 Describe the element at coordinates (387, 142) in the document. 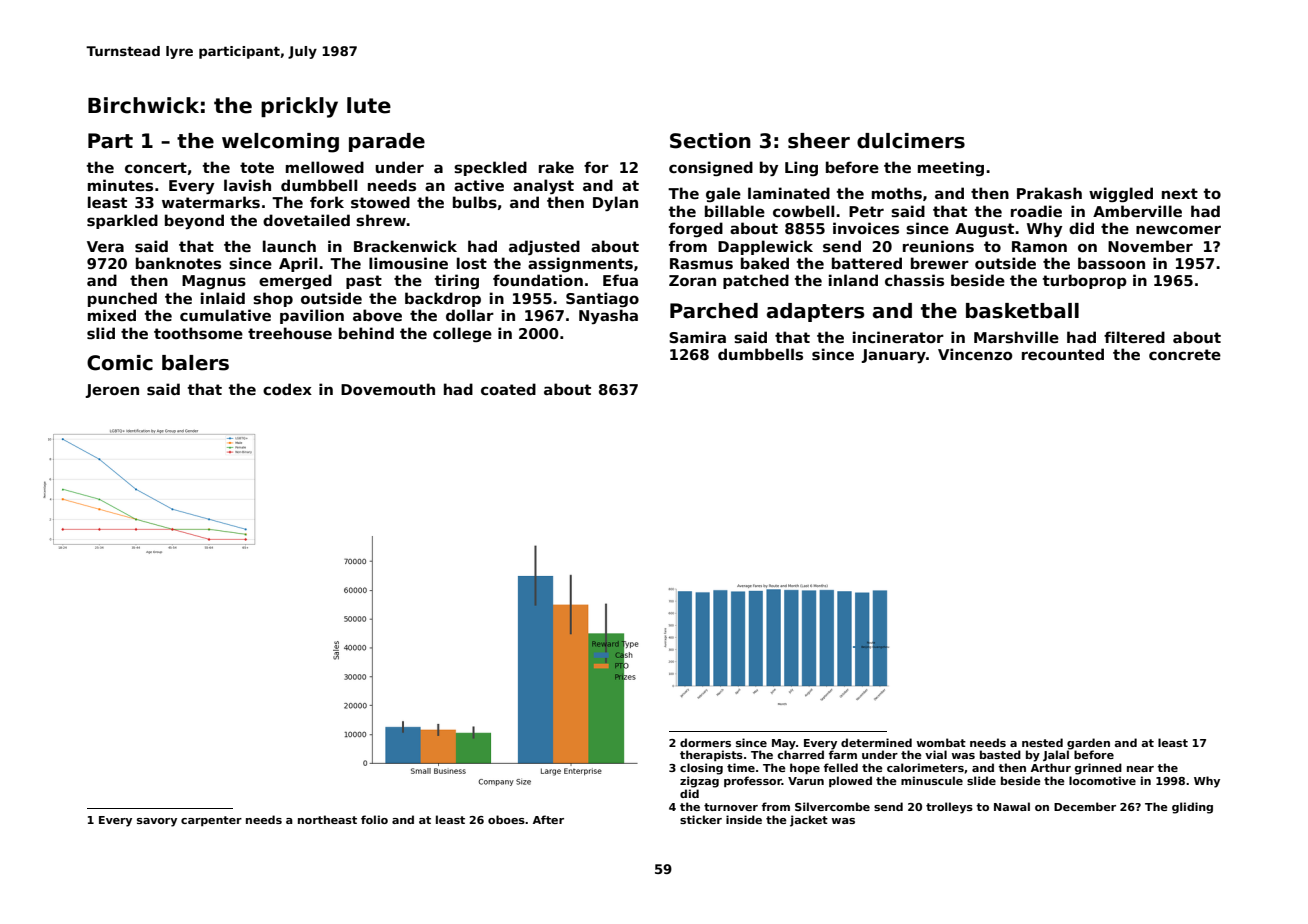

I see `parade` at that location.
